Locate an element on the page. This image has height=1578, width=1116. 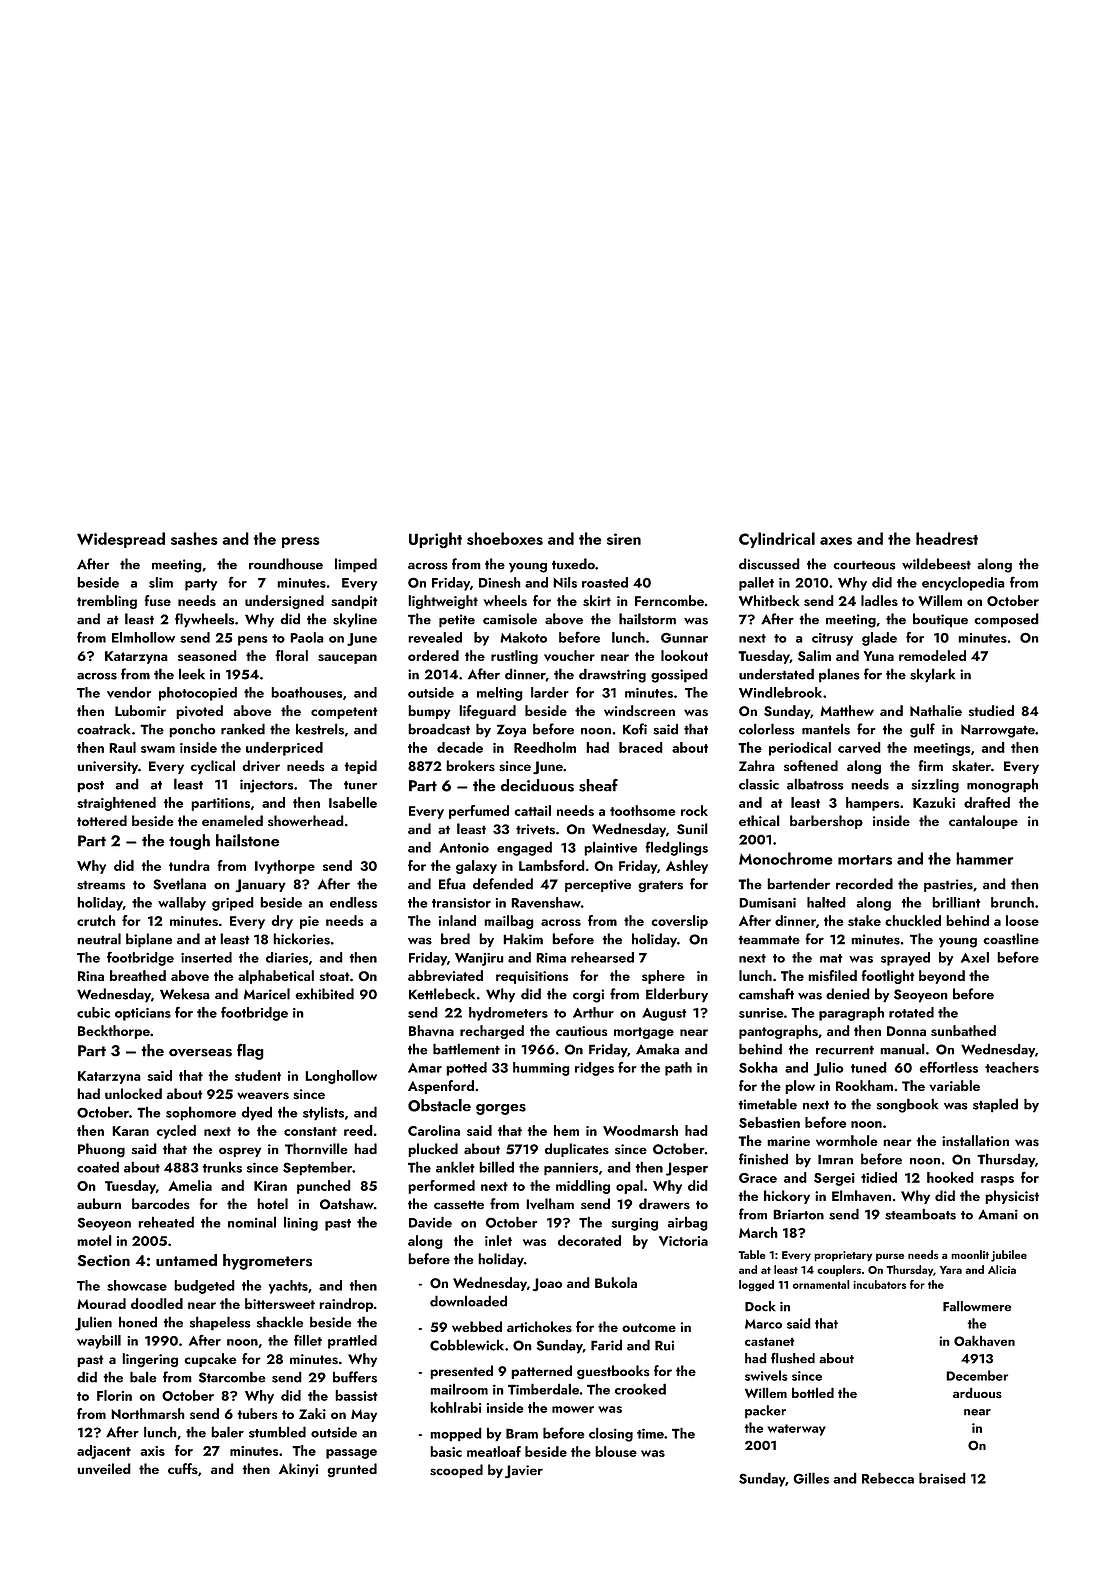
flushed is located at coordinates (793, 1358).
